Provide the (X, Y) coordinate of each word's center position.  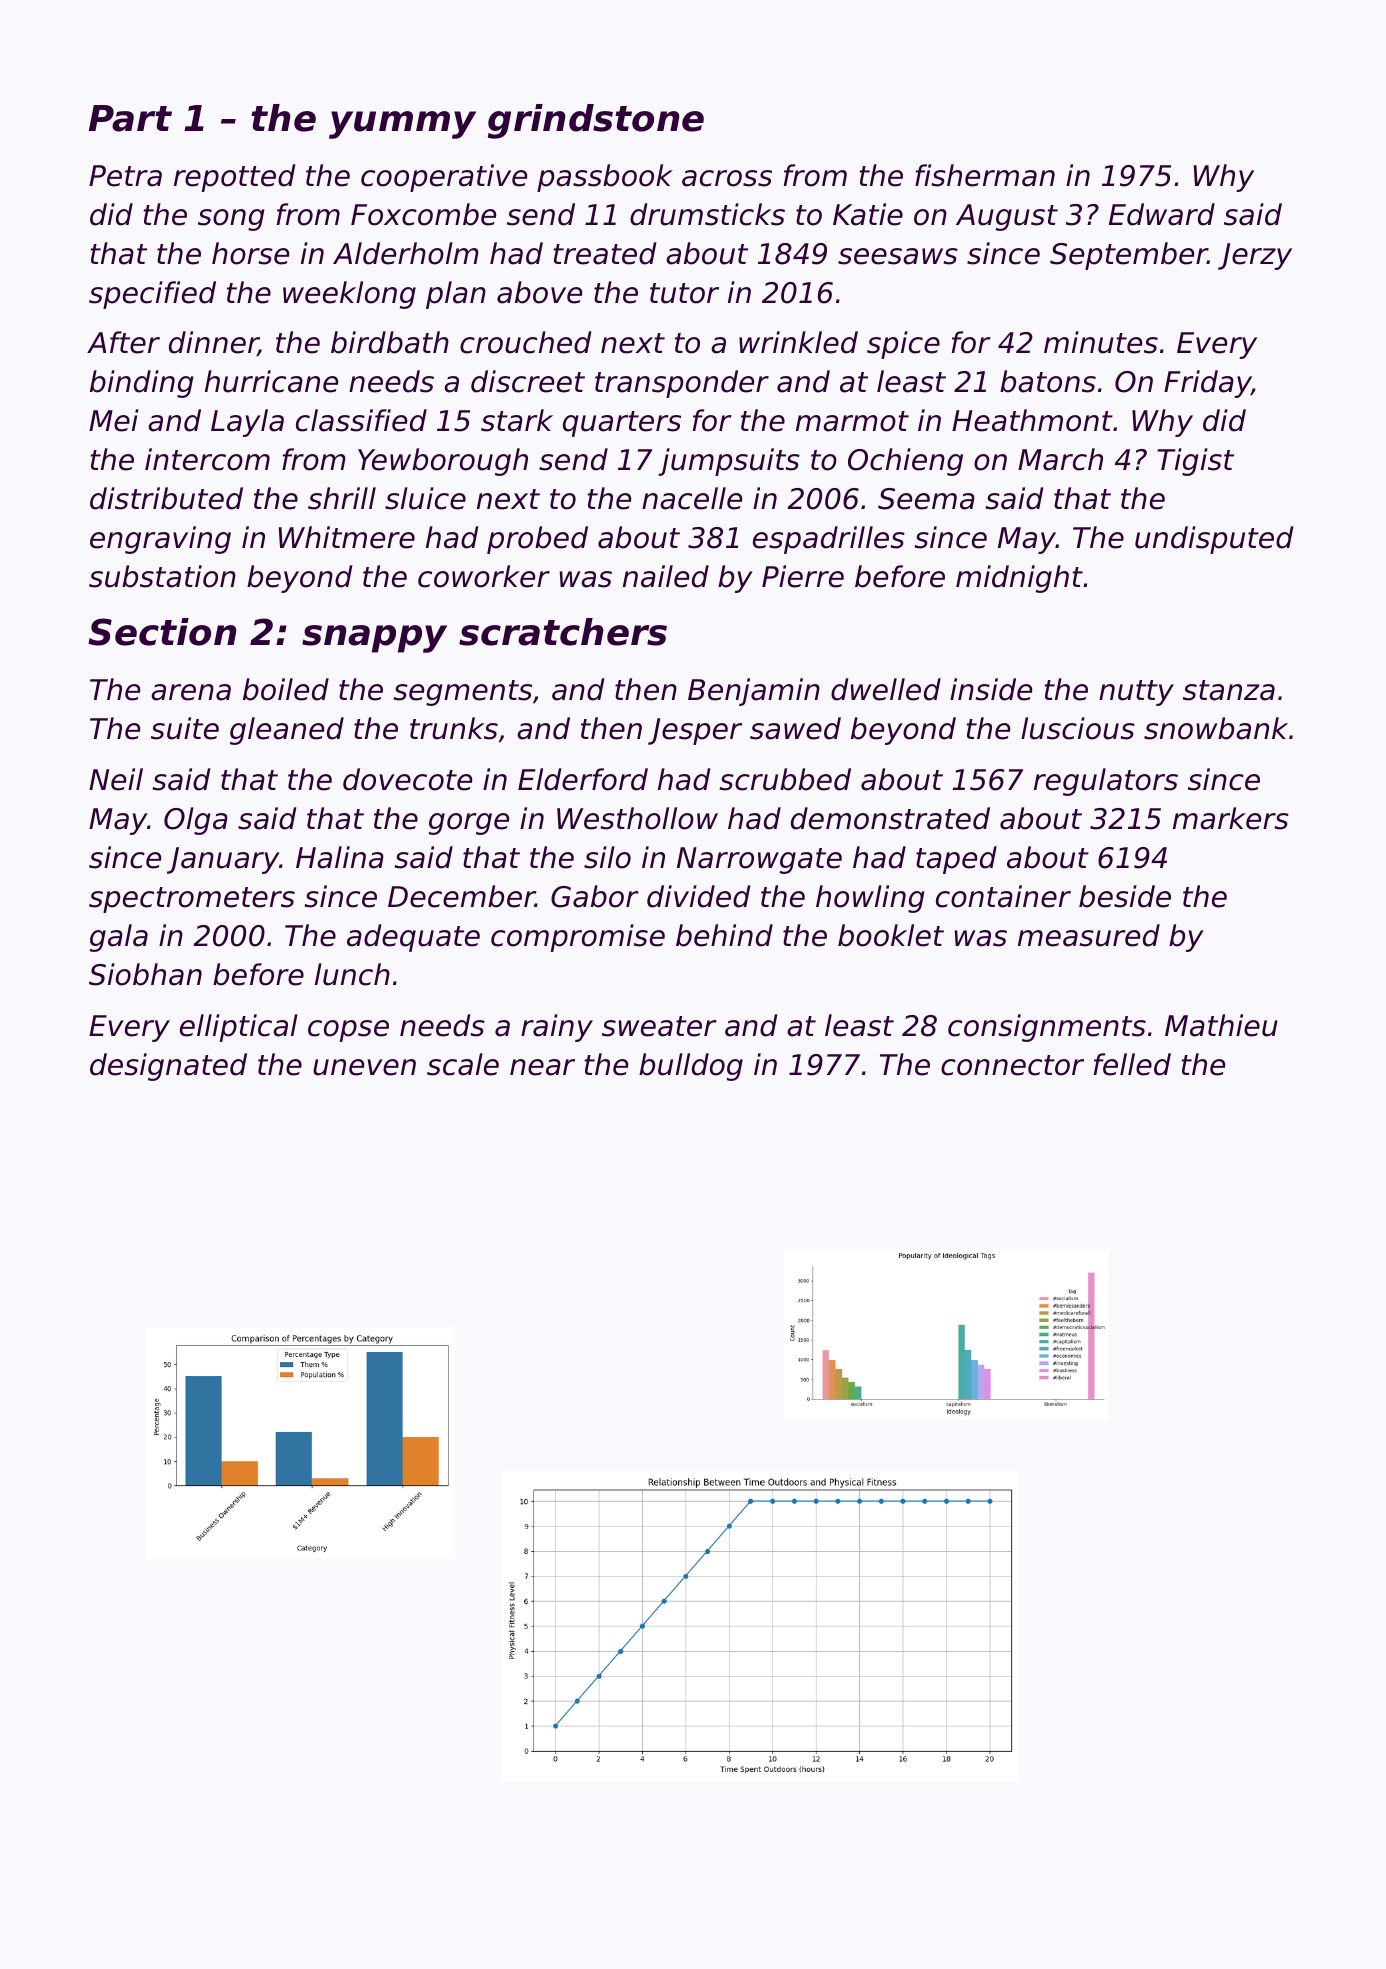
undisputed (1214, 540)
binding (142, 384)
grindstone (596, 121)
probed (537, 540)
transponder (682, 384)
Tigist (1195, 462)
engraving (160, 540)
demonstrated (890, 818)
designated (168, 1067)
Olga (196, 821)
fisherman (985, 175)
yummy (402, 125)
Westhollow (637, 818)
